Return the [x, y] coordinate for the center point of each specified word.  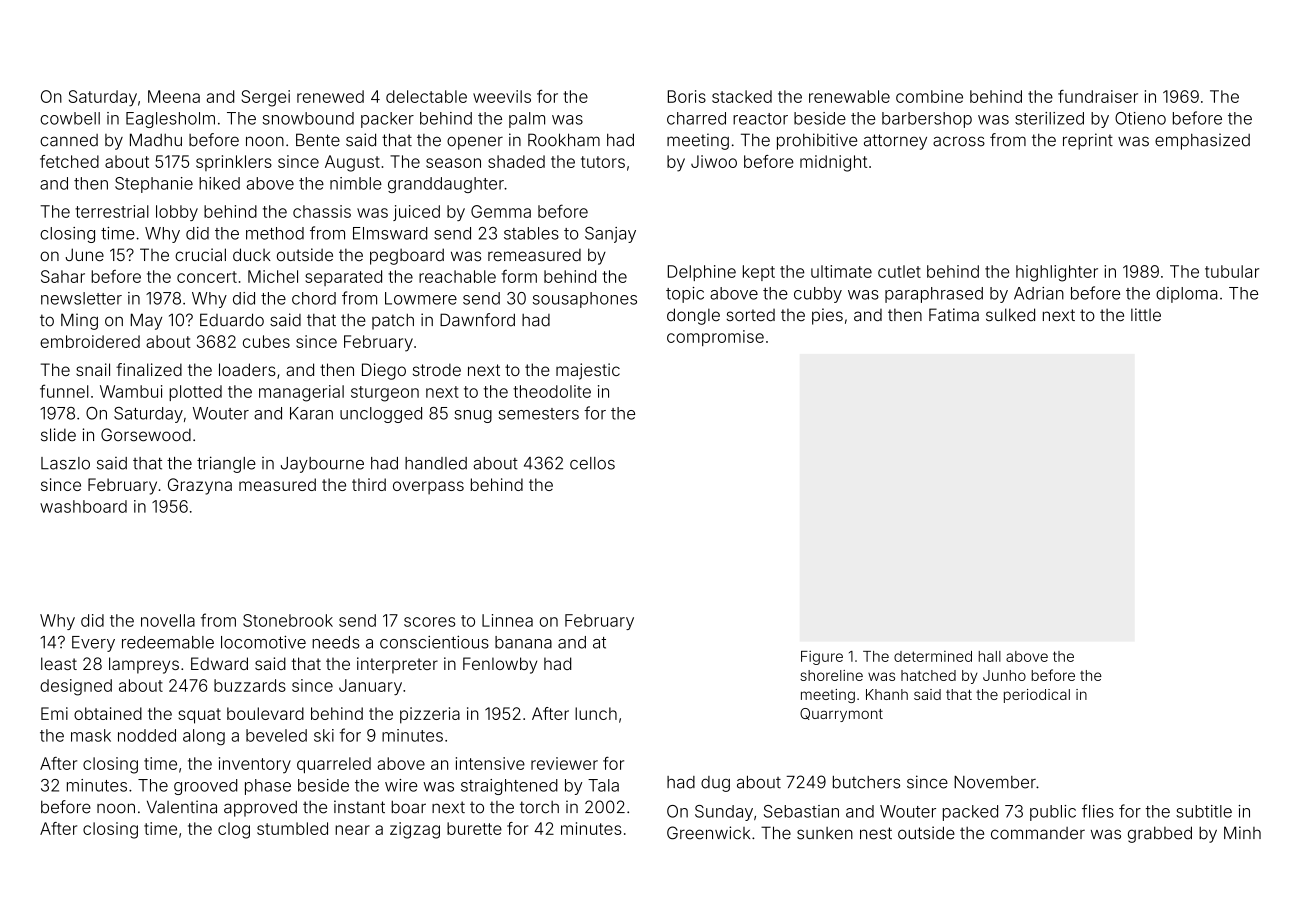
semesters [538, 414]
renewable [849, 96]
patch [393, 321]
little [1146, 314]
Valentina [182, 807]
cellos [592, 463]
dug [715, 784]
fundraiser [1098, 96]
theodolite [552, 391]
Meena [174, 96]
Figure [822, 658]
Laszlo [65, 463]
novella [168, 620]
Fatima [954, 315]
